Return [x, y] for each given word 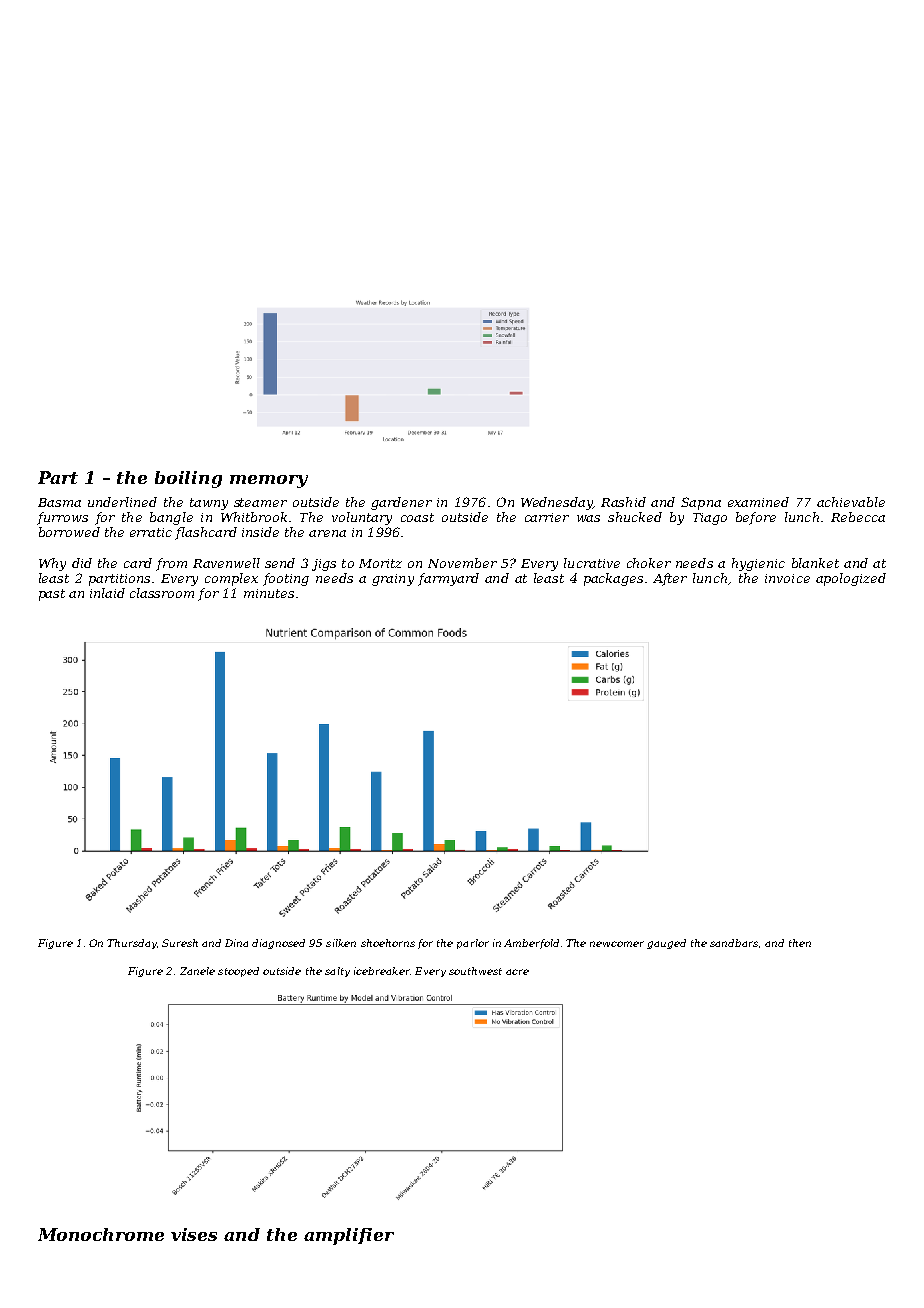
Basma [59, 502]
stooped [238, 972]
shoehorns [388, 943]
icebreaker [382, 971]
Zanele [197, 971]
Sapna [701, 503]
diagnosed [278, 944]
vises [194, 1234]
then [800, 943]
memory [269, 481]
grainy [393, 580]
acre [517, 972]
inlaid [107, 593]
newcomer [617, 944]
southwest [475, 971]
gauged [666, 944]
